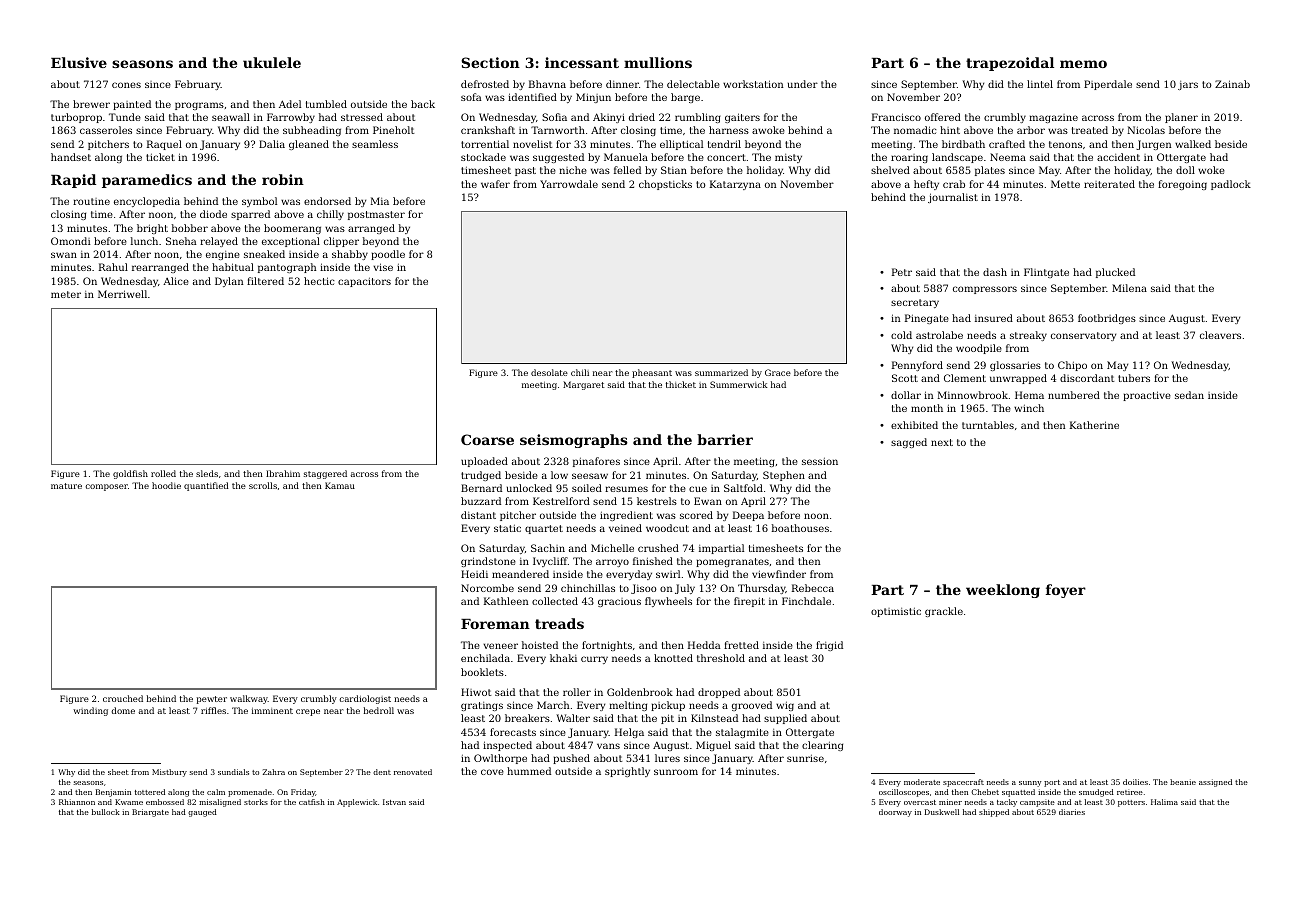 The height and width of the page is (924, 1308). I want to click on Minjun, so click(593, 98).
